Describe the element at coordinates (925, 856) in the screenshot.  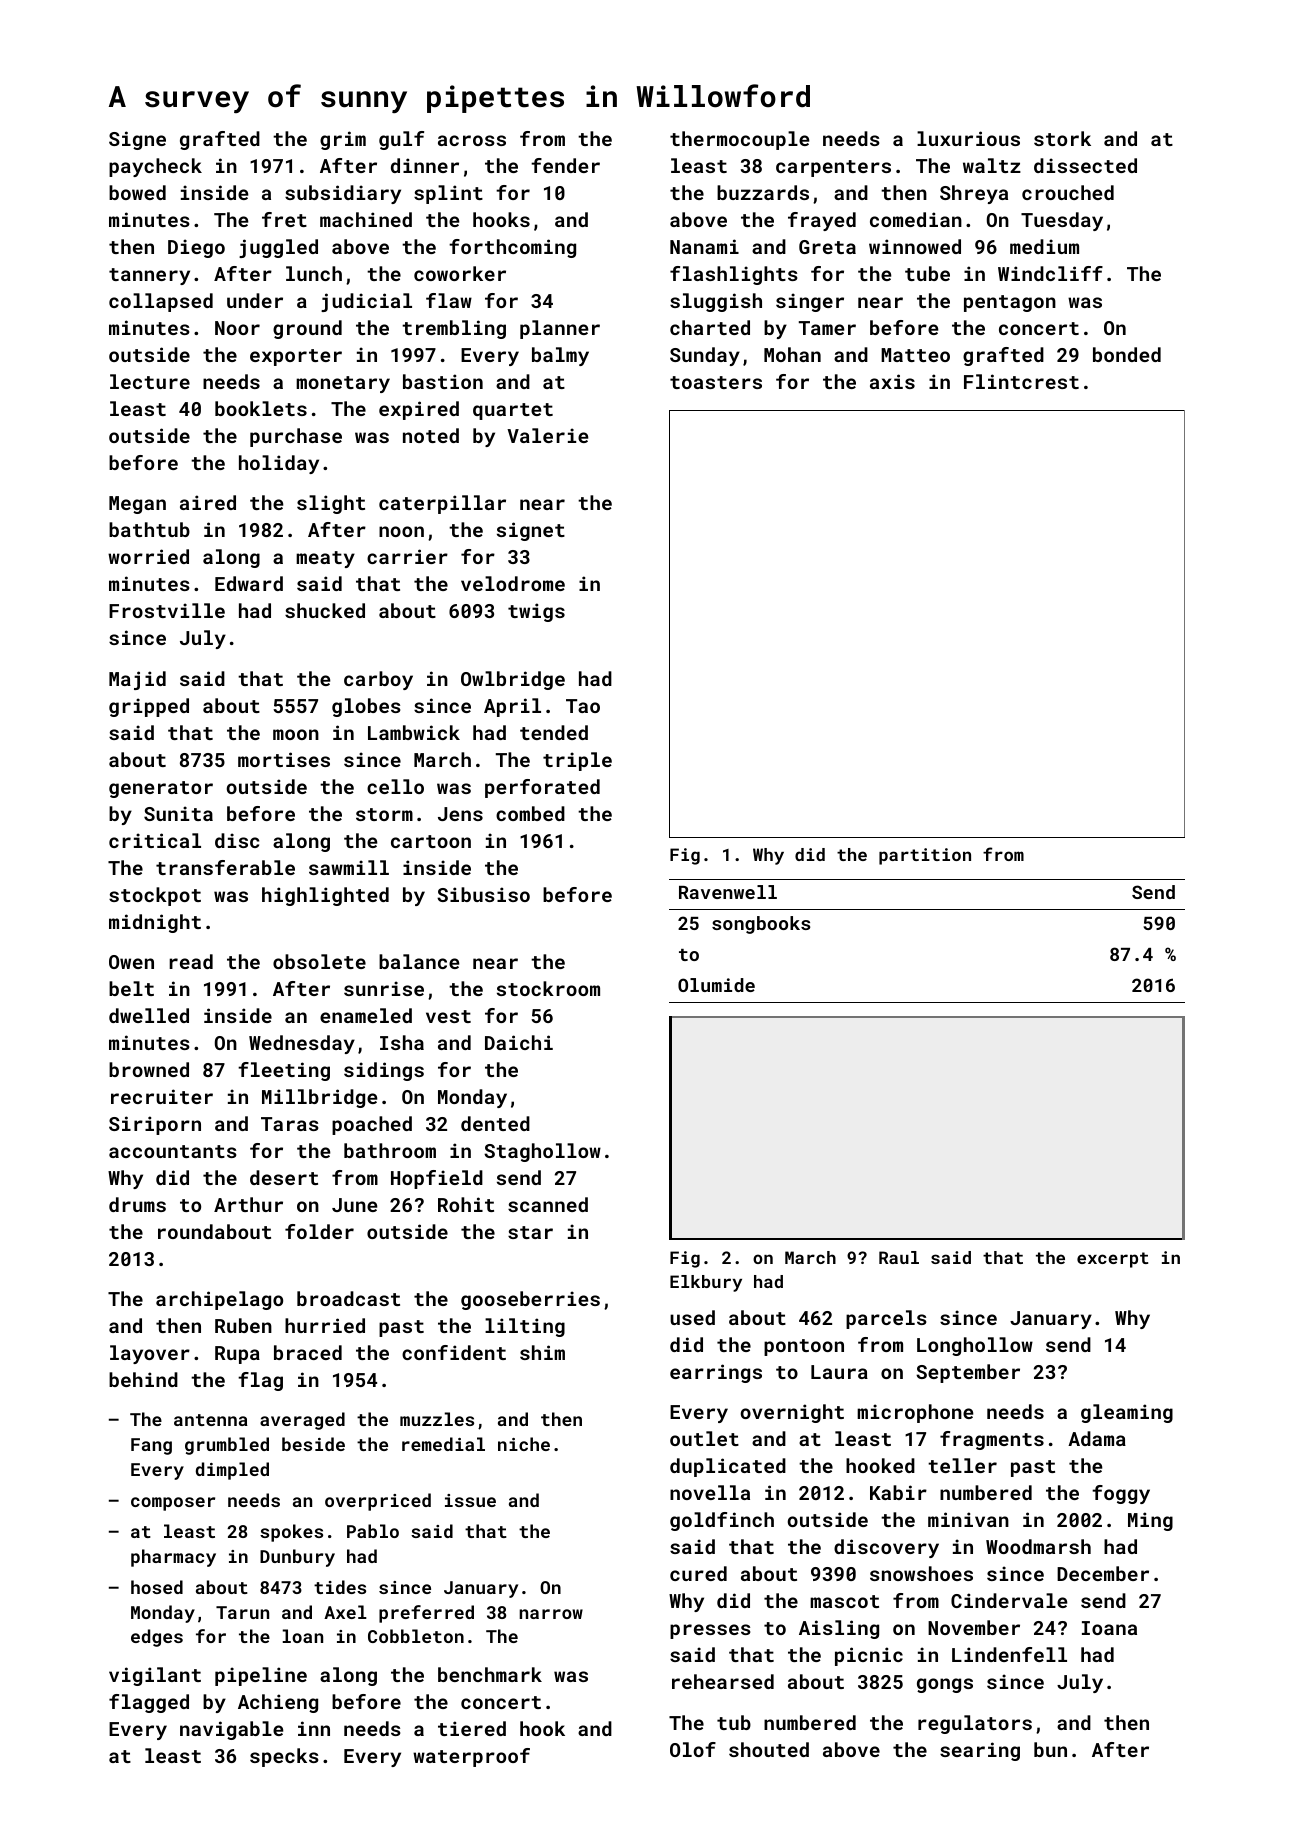
I see `partition` at that location.
